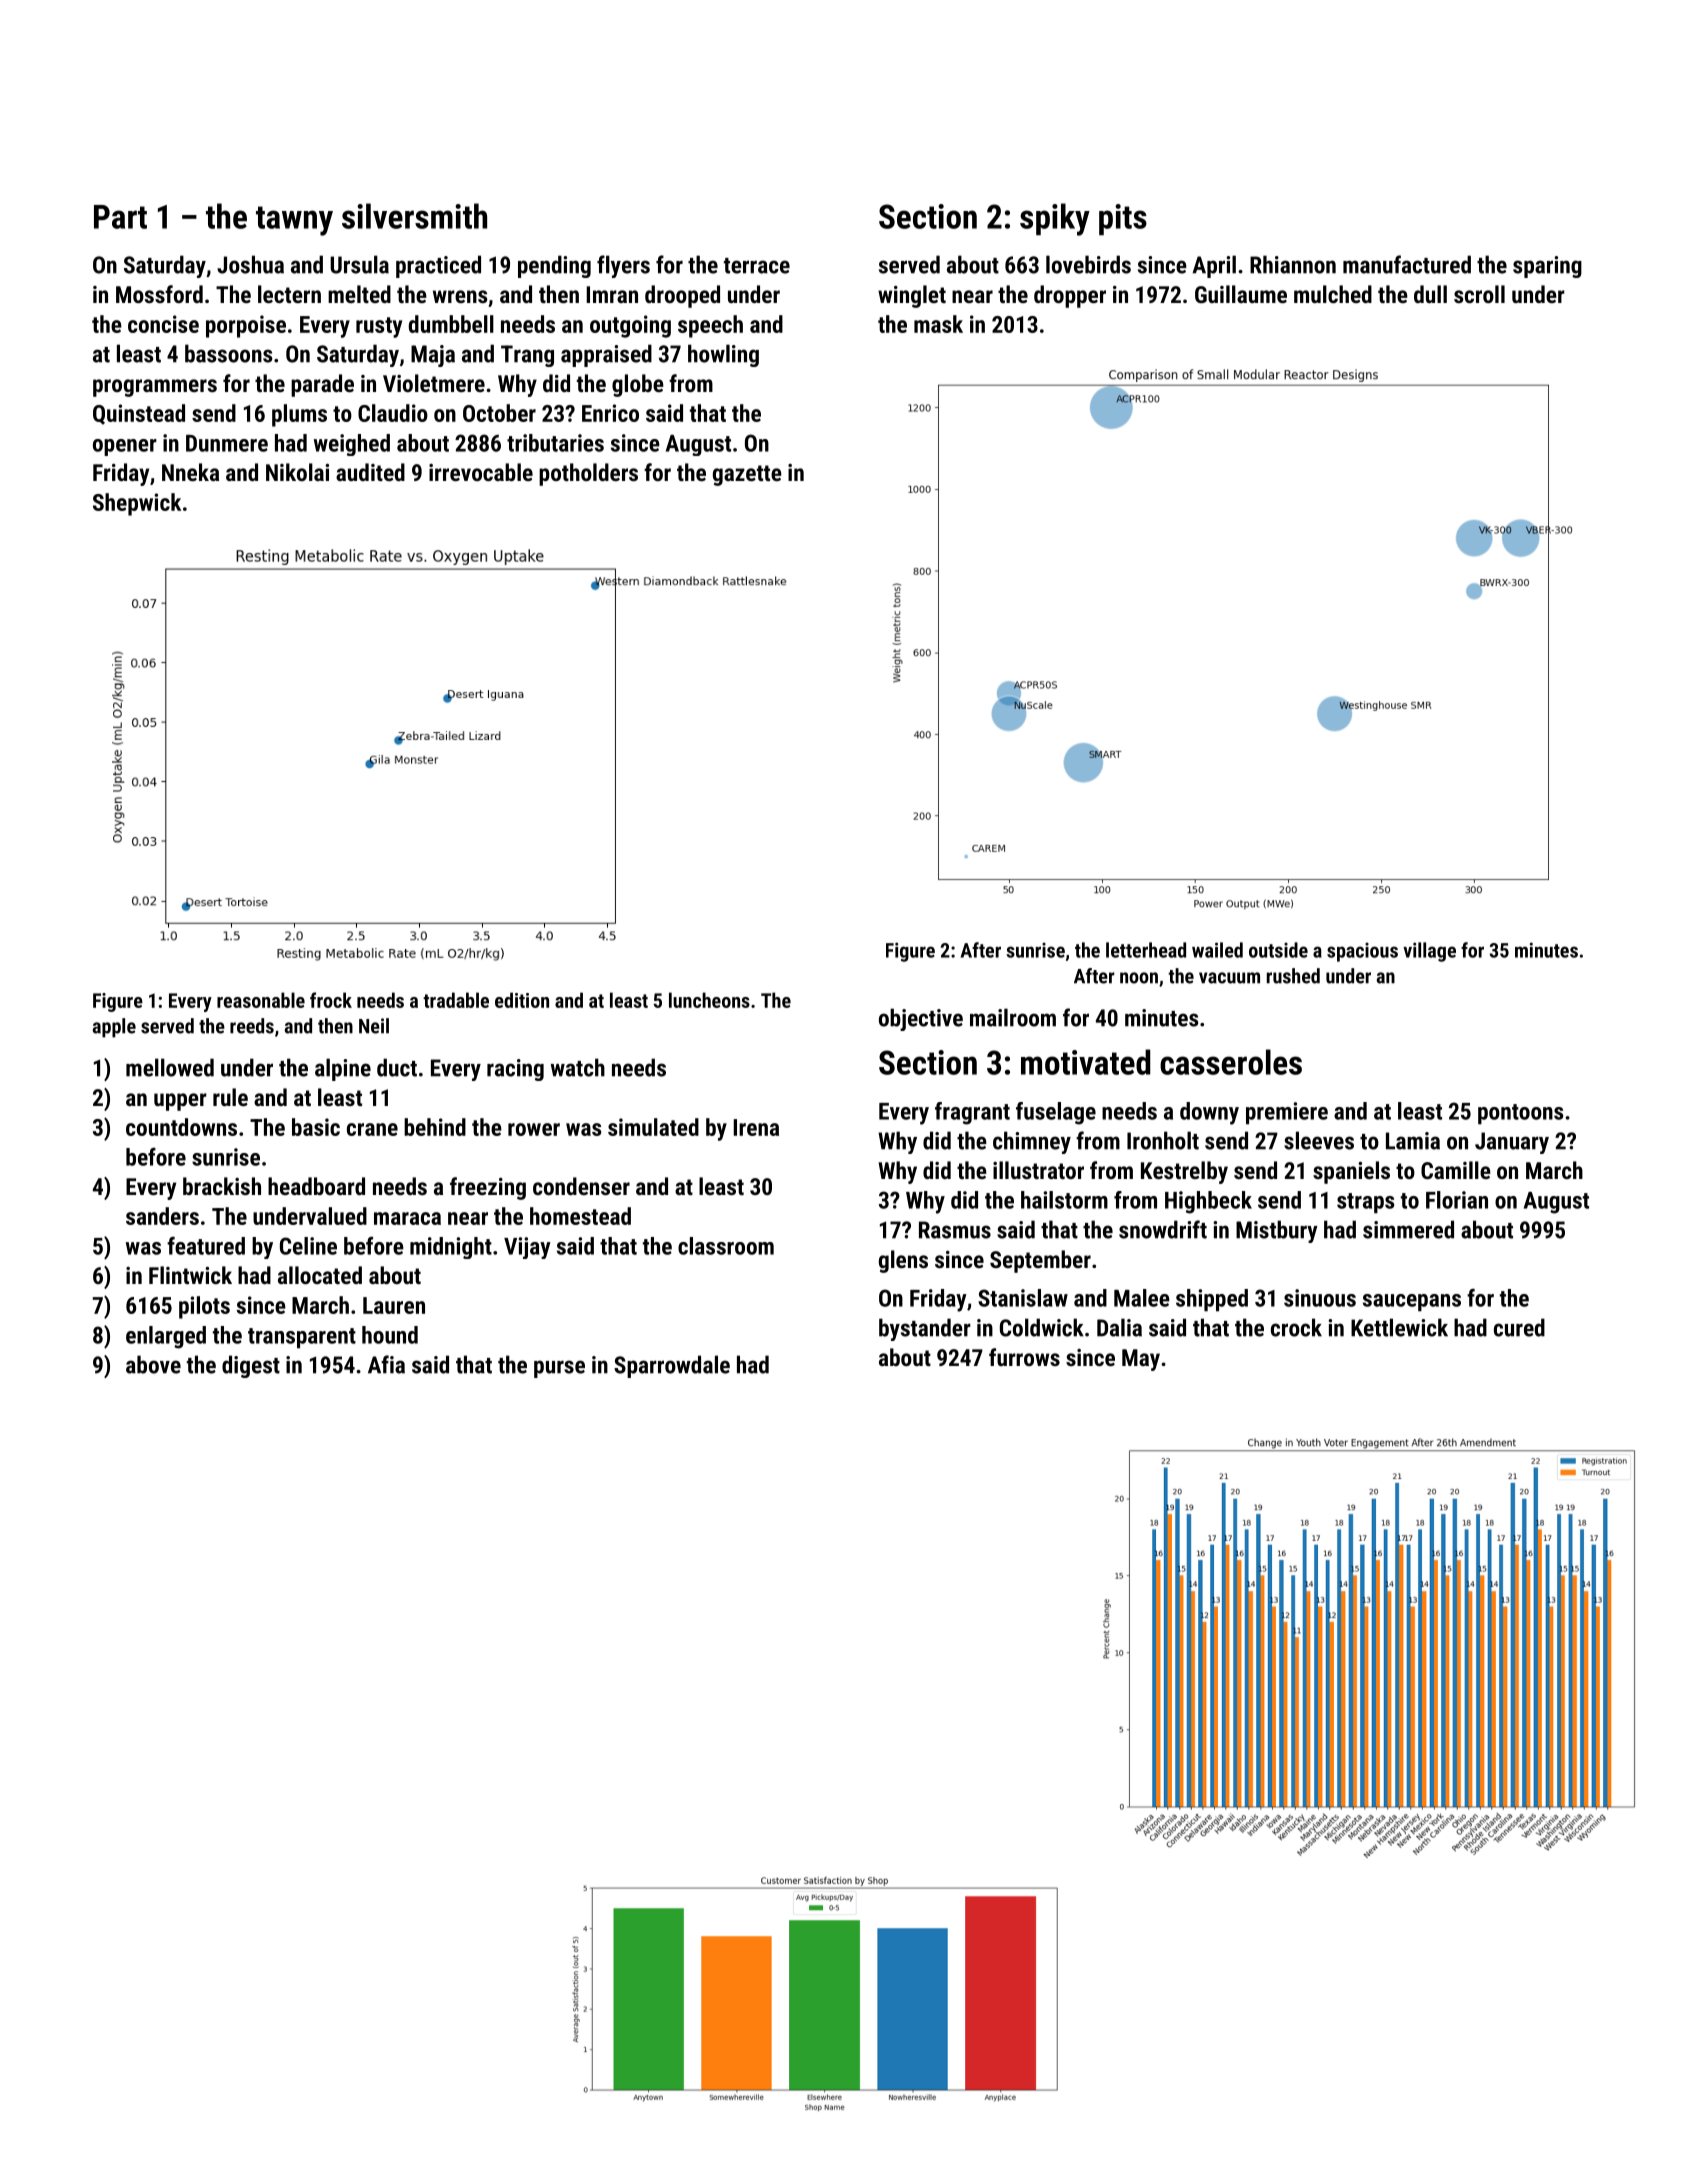  Describe the element at coordinates (1429, 952) in the screenshot. I see `village` at that location.
